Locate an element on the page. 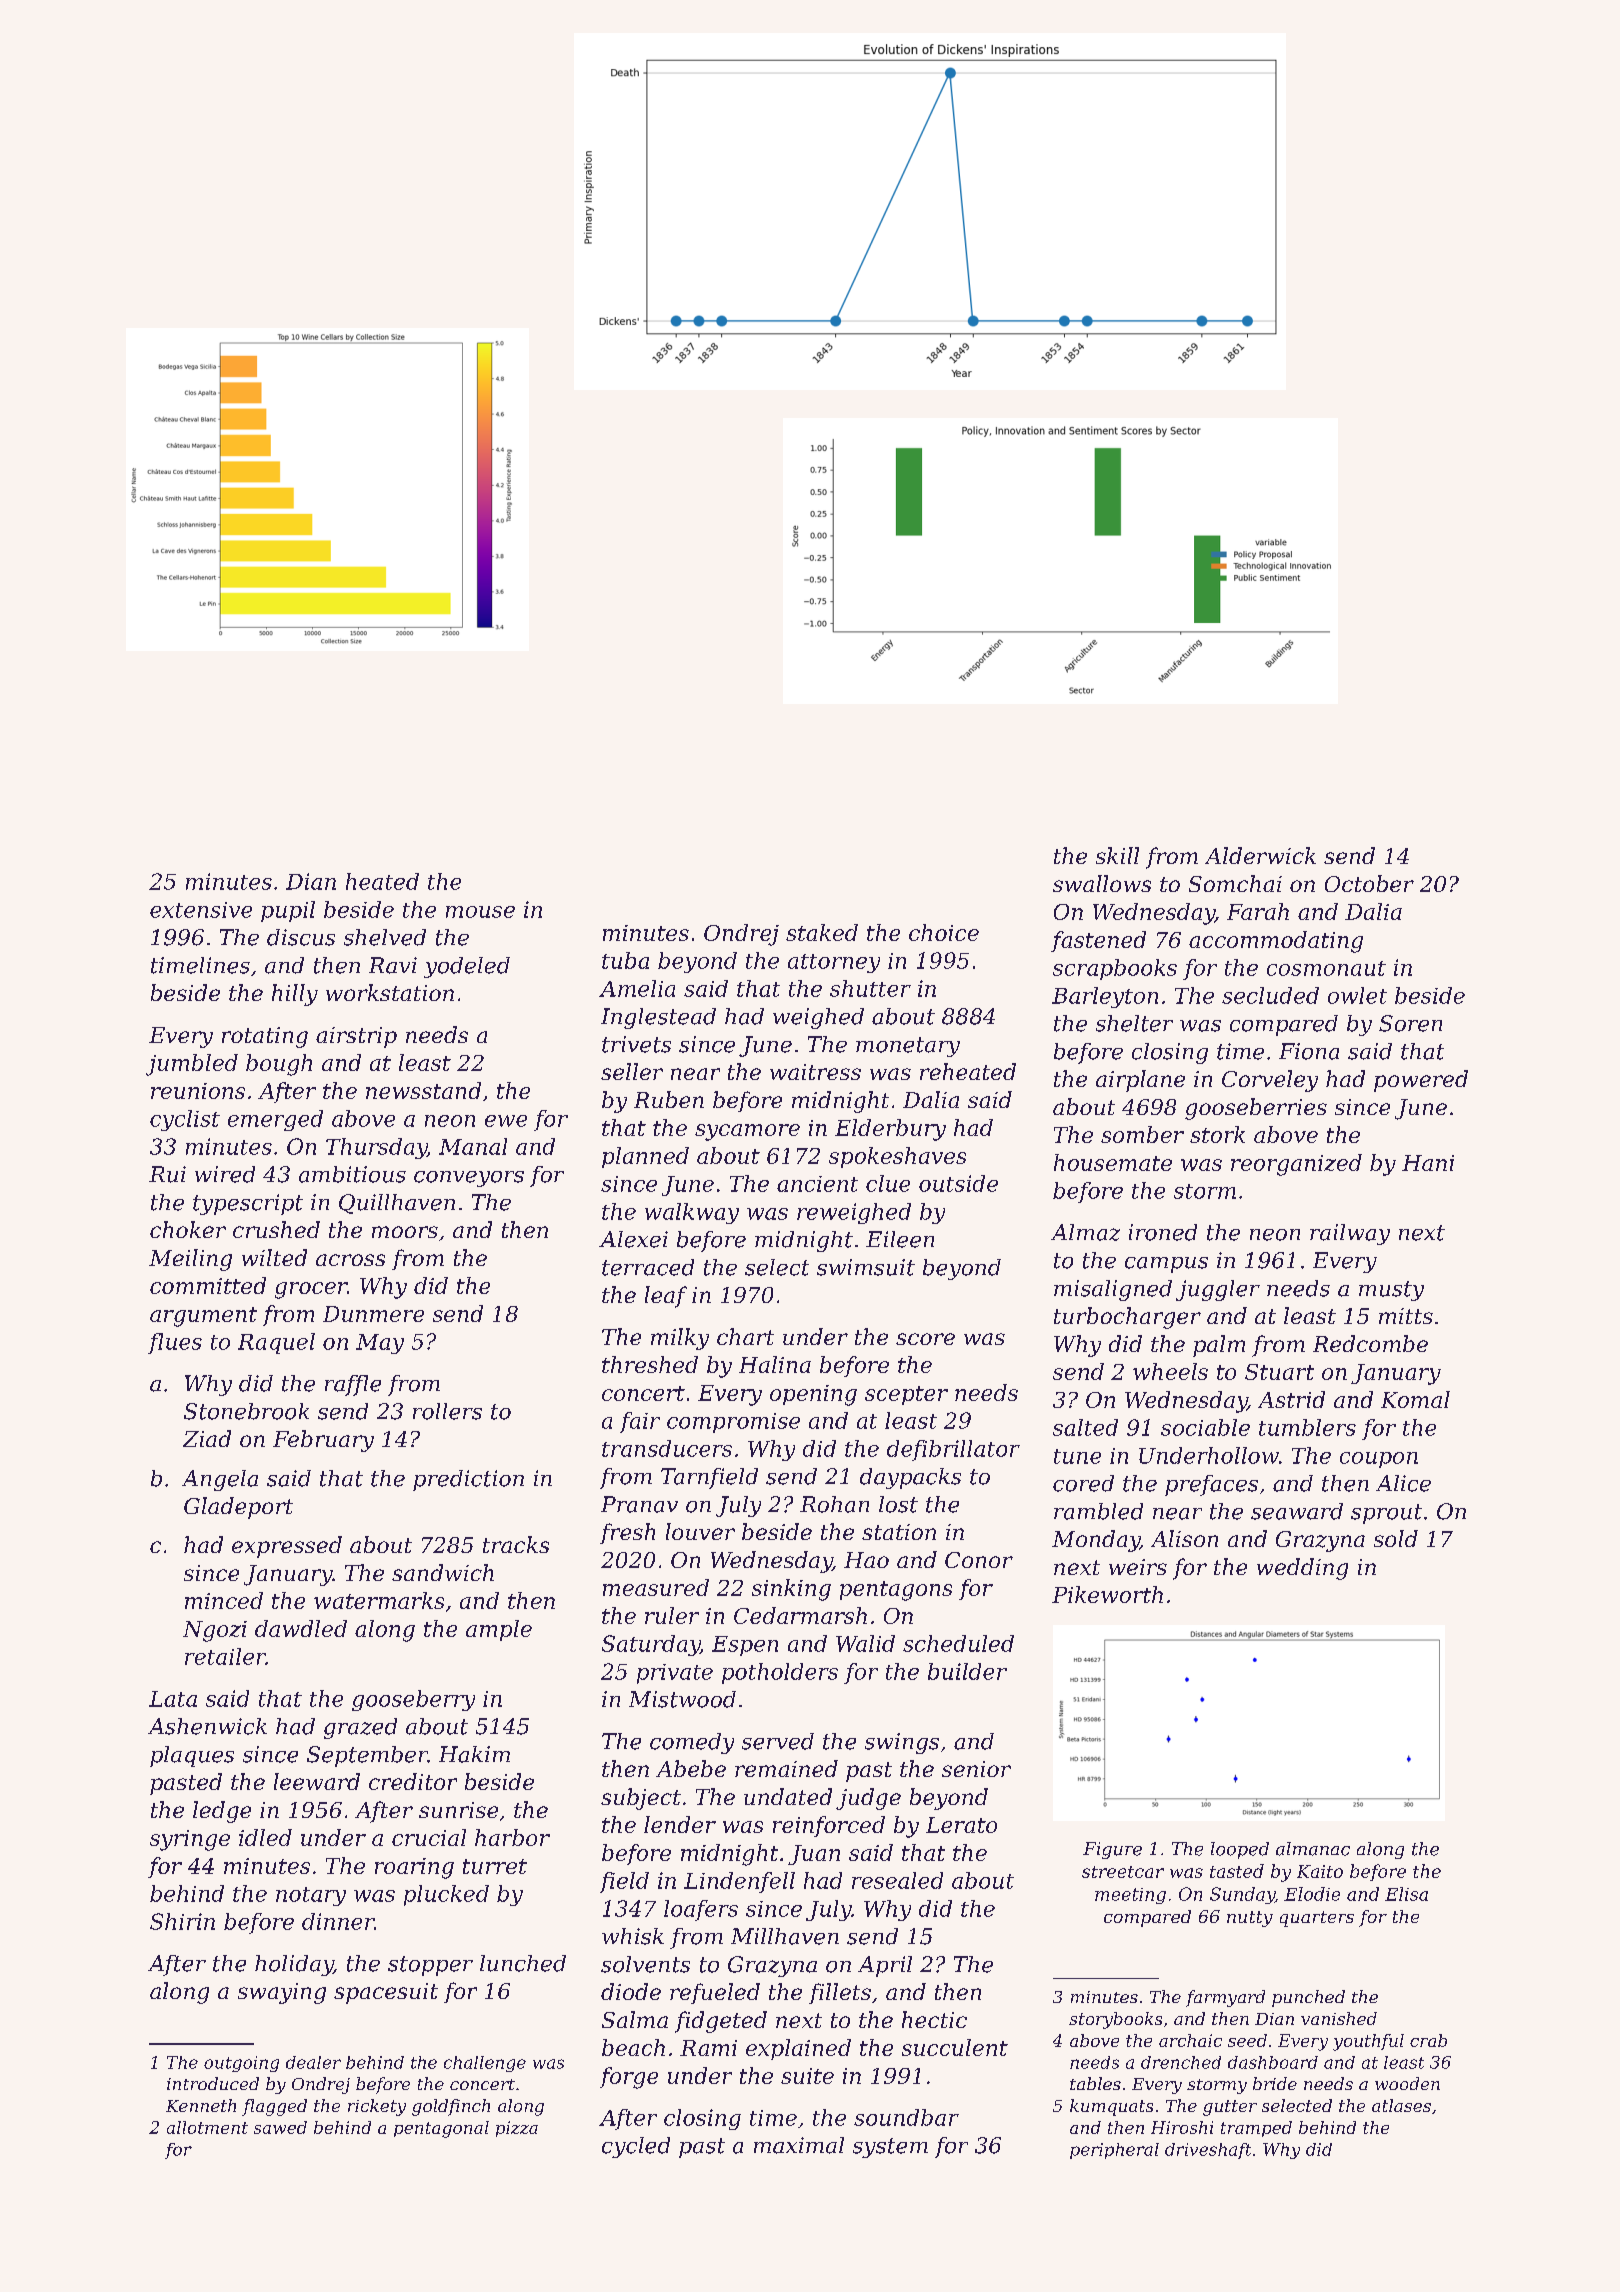  mouse is located at coordinates (480, 912).
